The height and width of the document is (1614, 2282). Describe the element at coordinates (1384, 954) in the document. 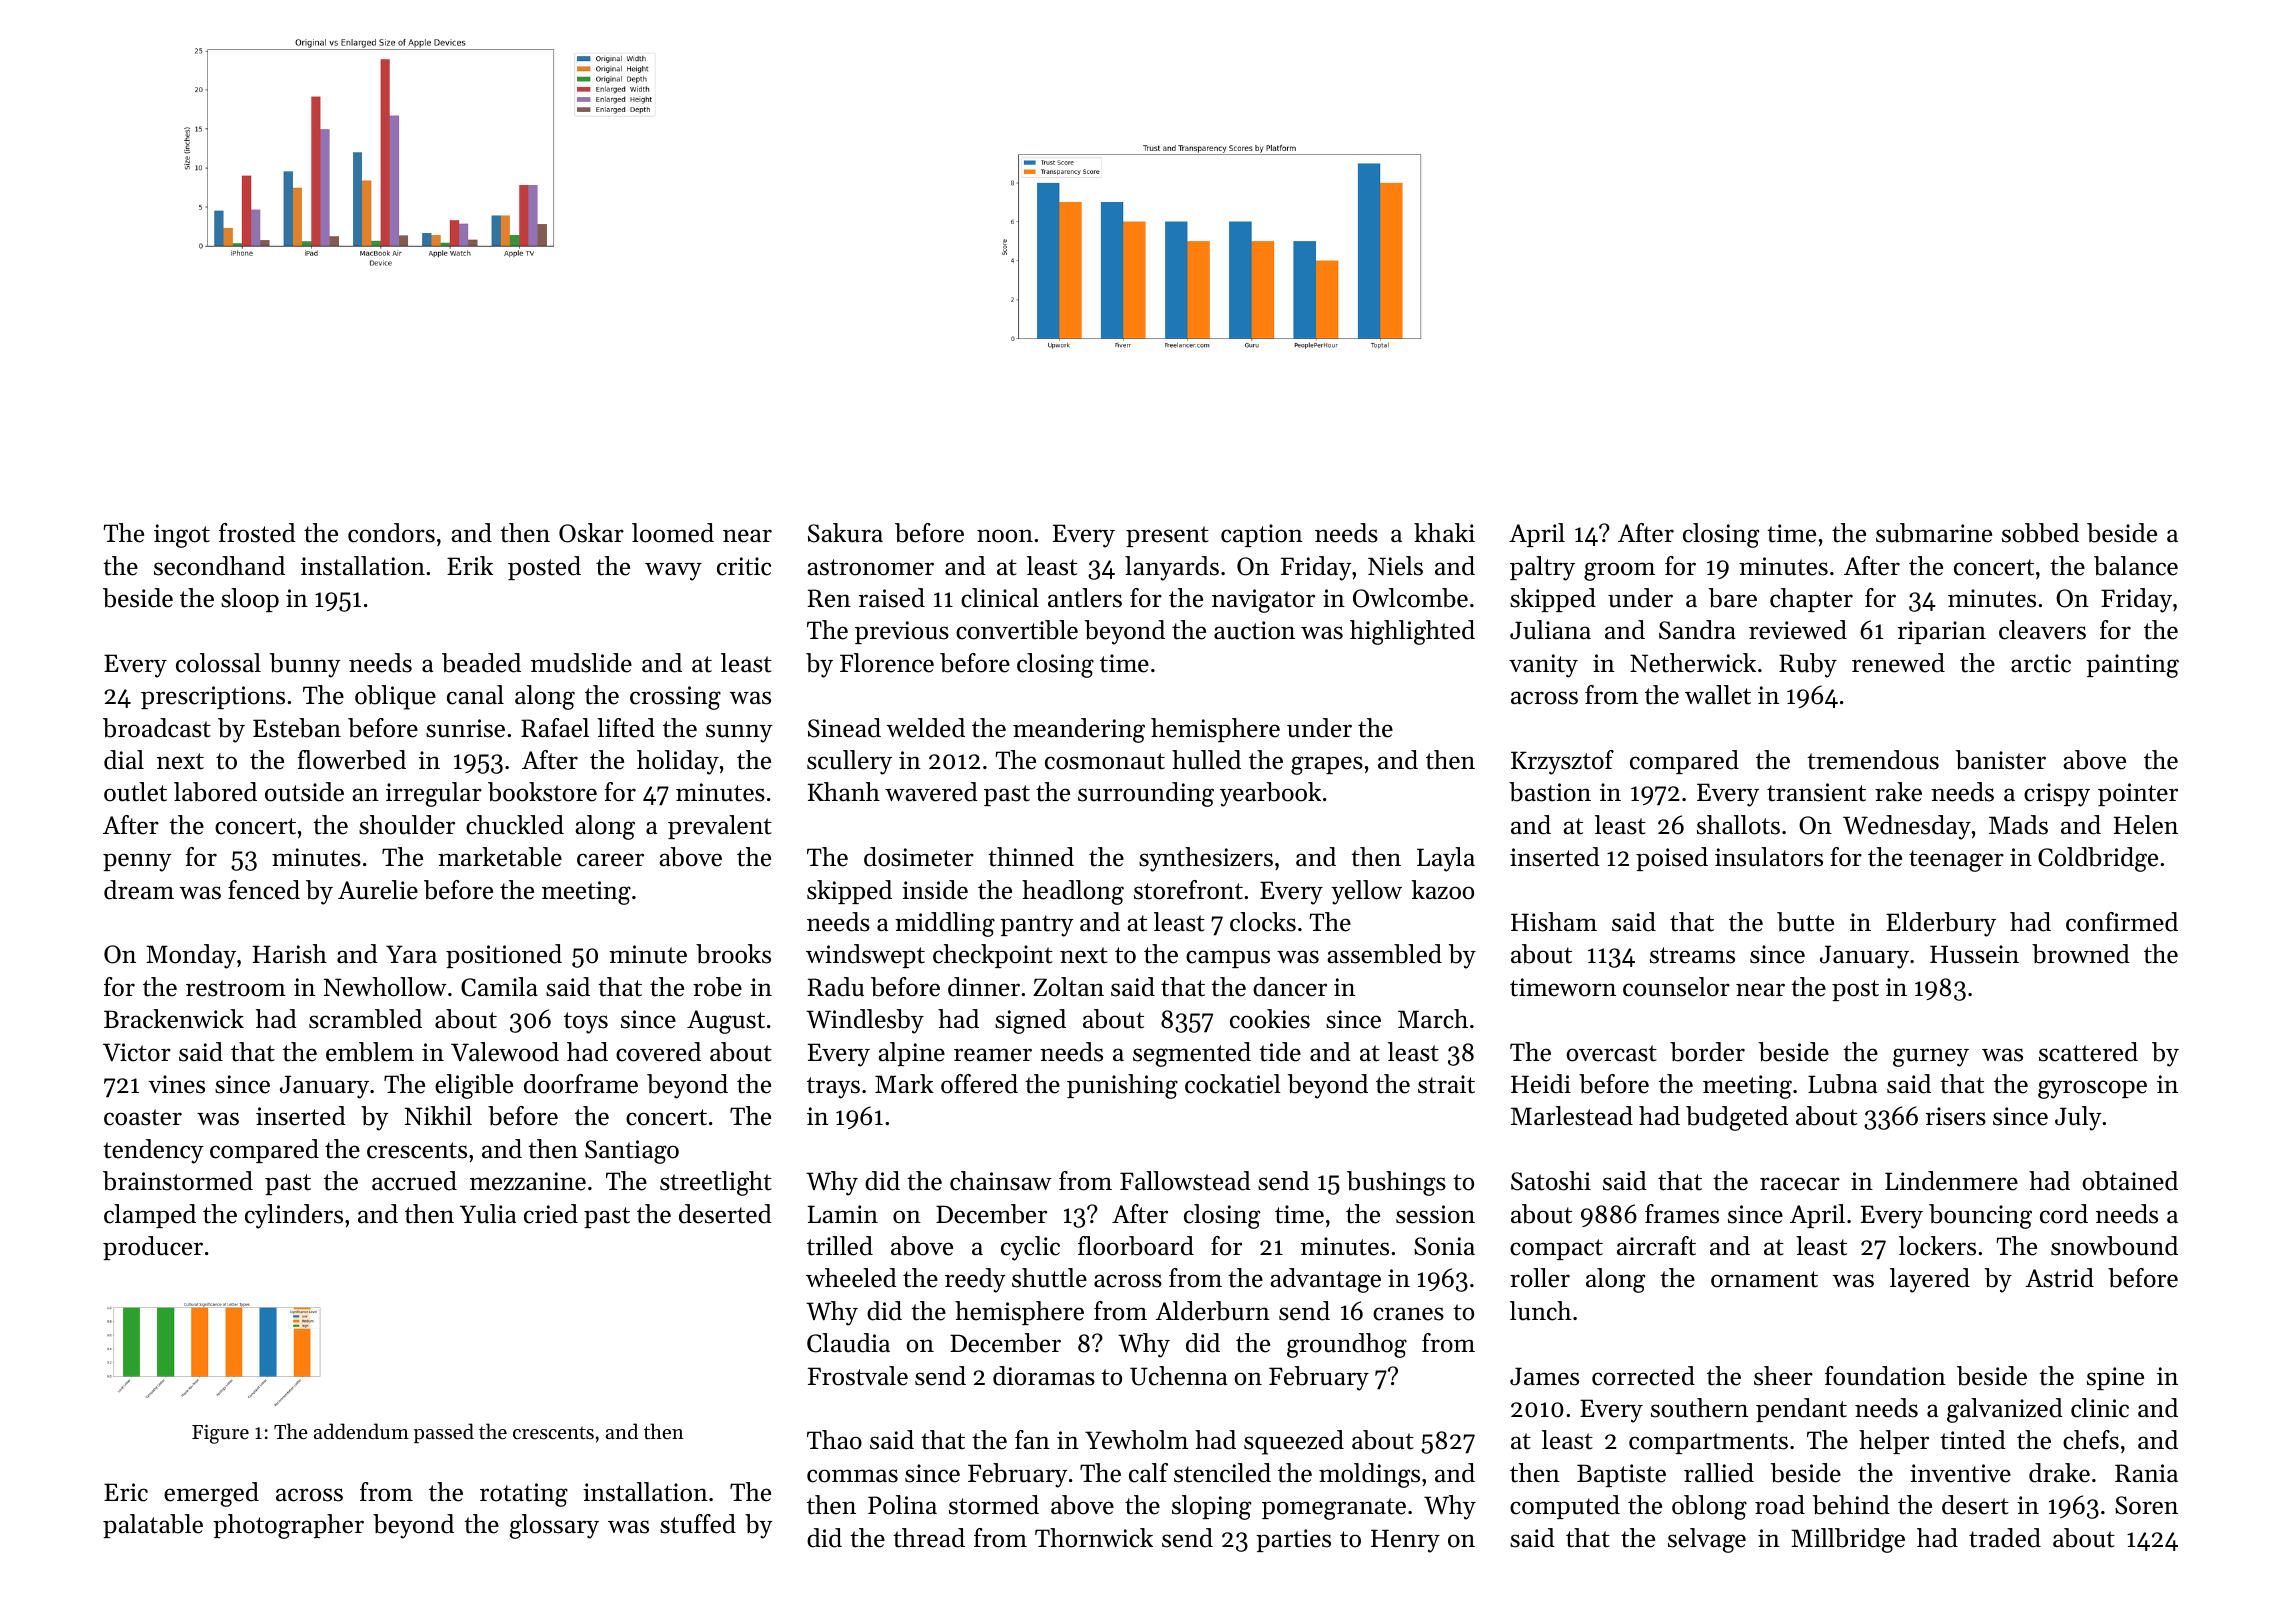

I see `assembled` at that location.
